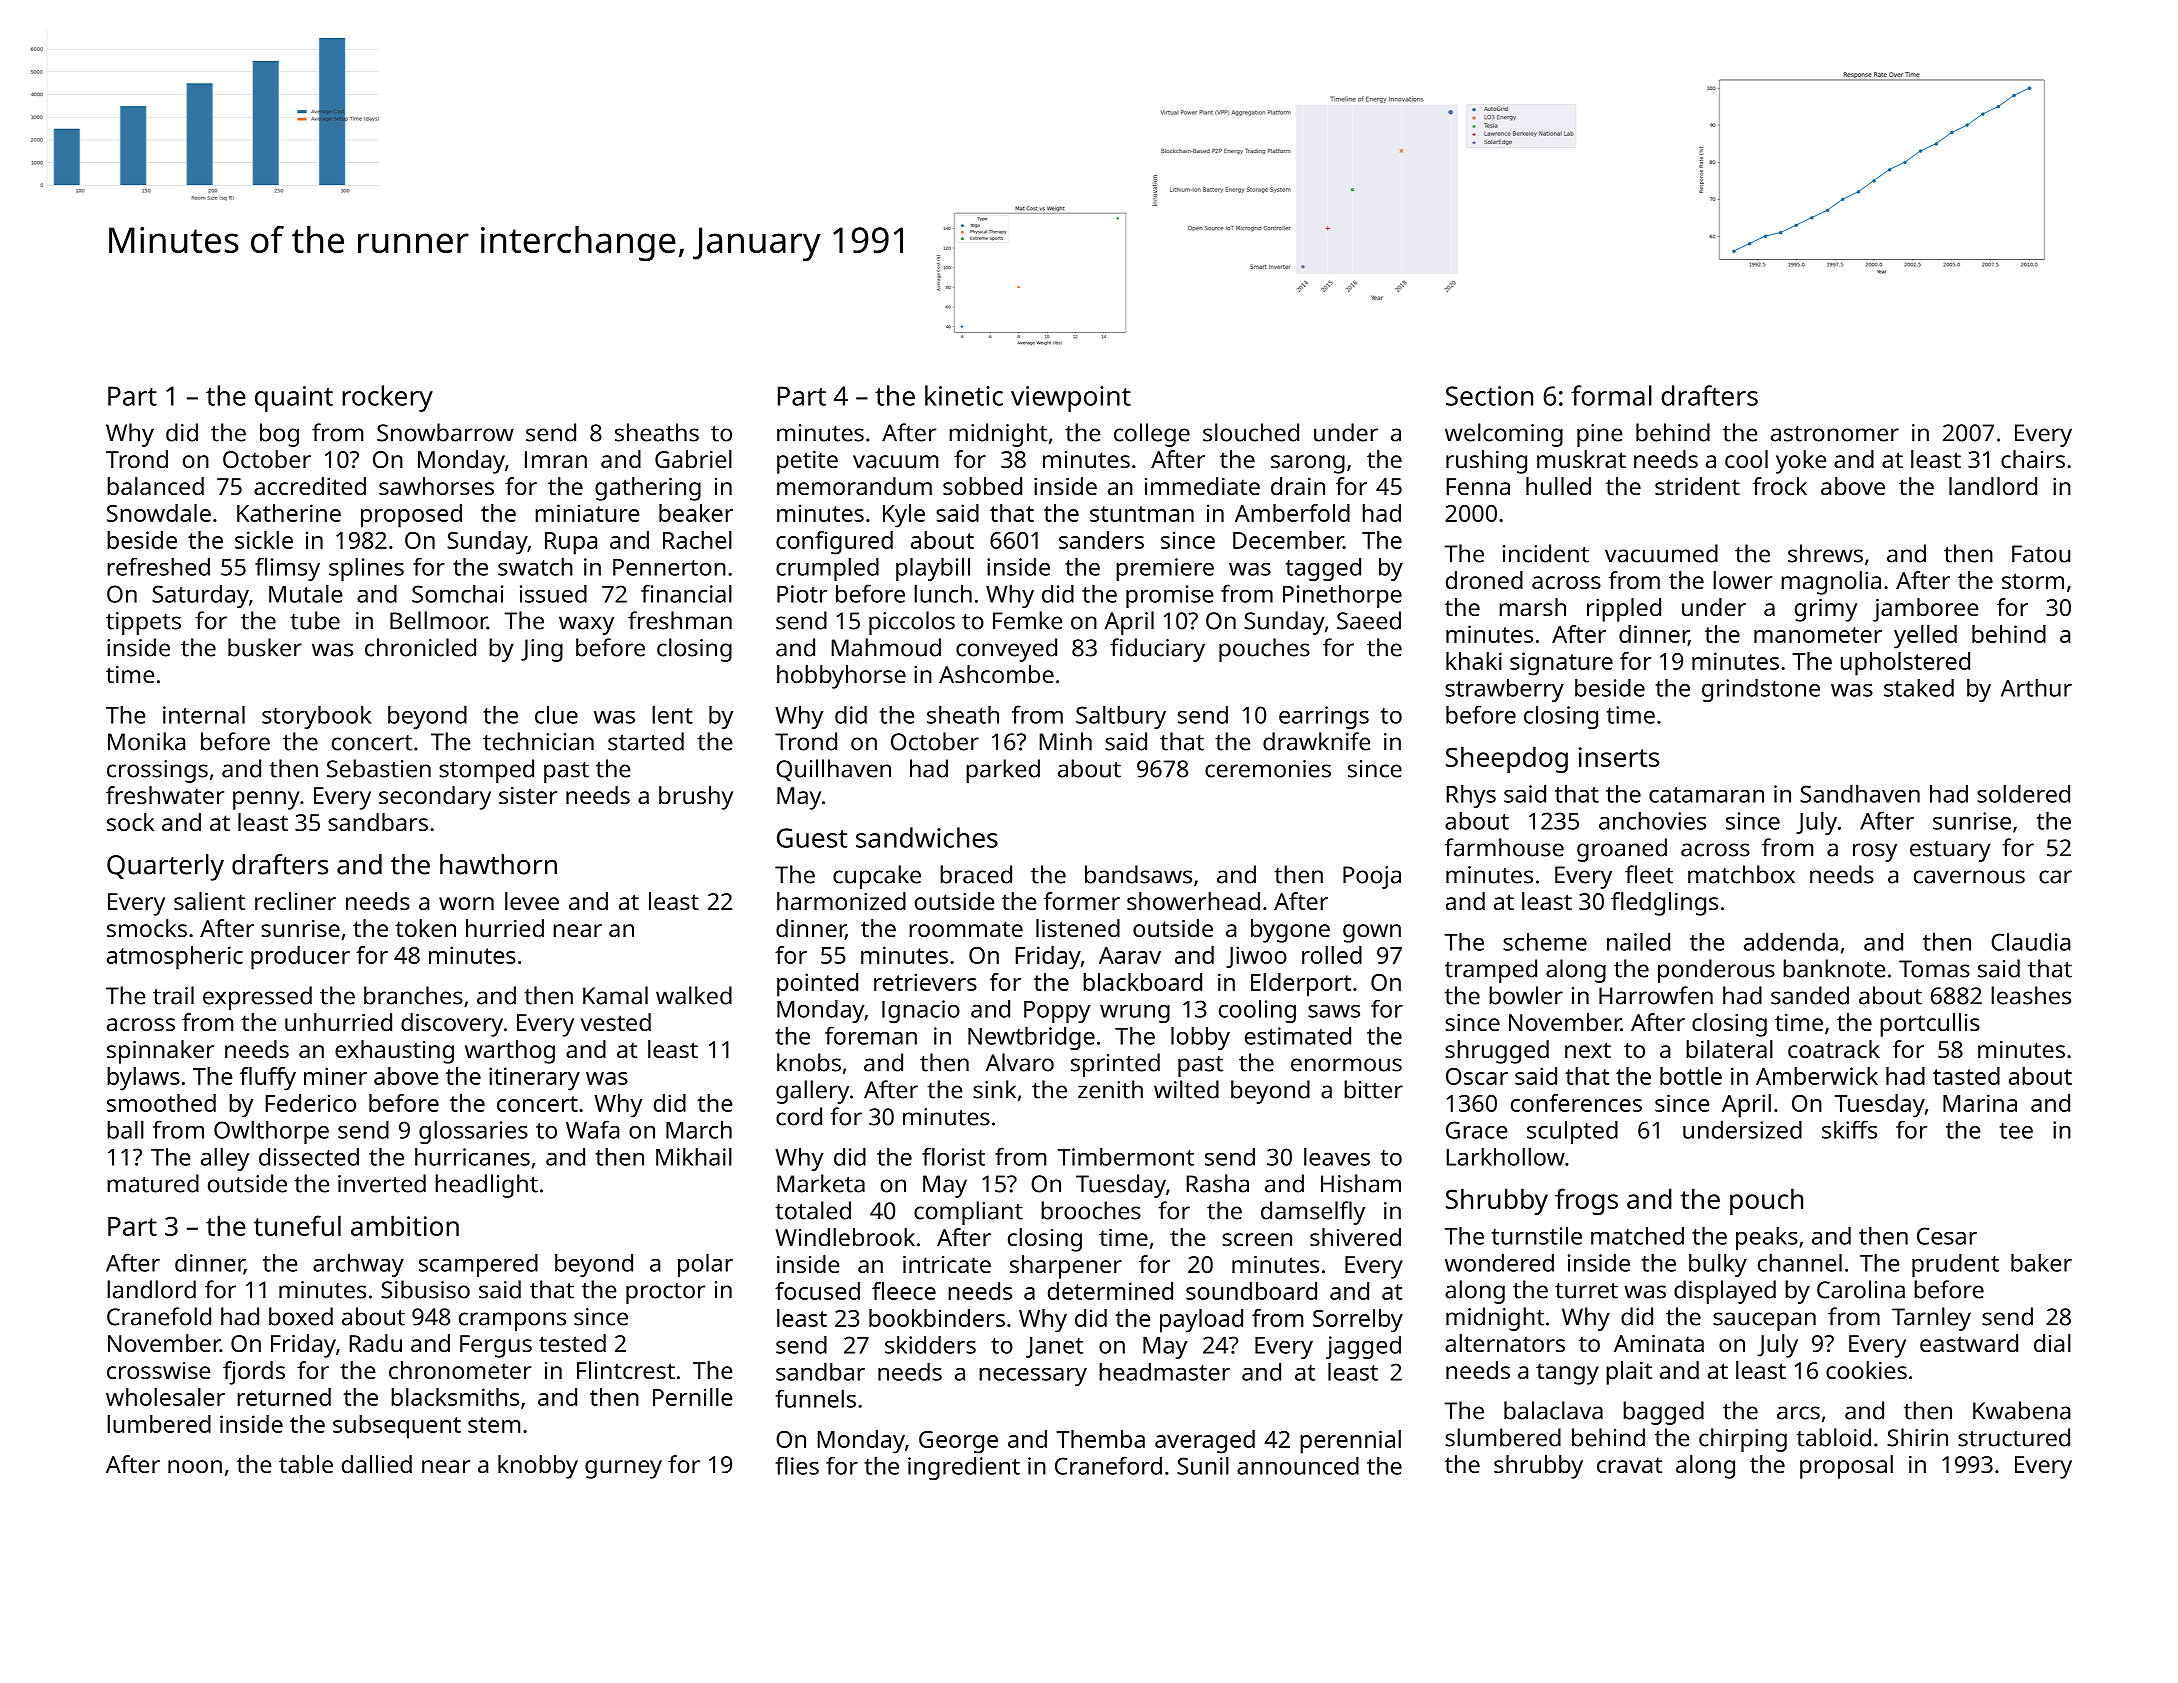  What do you see at coordinates (1489, 396) in the screenshot?
I see `Section` at bounding box center [1489, 396].
